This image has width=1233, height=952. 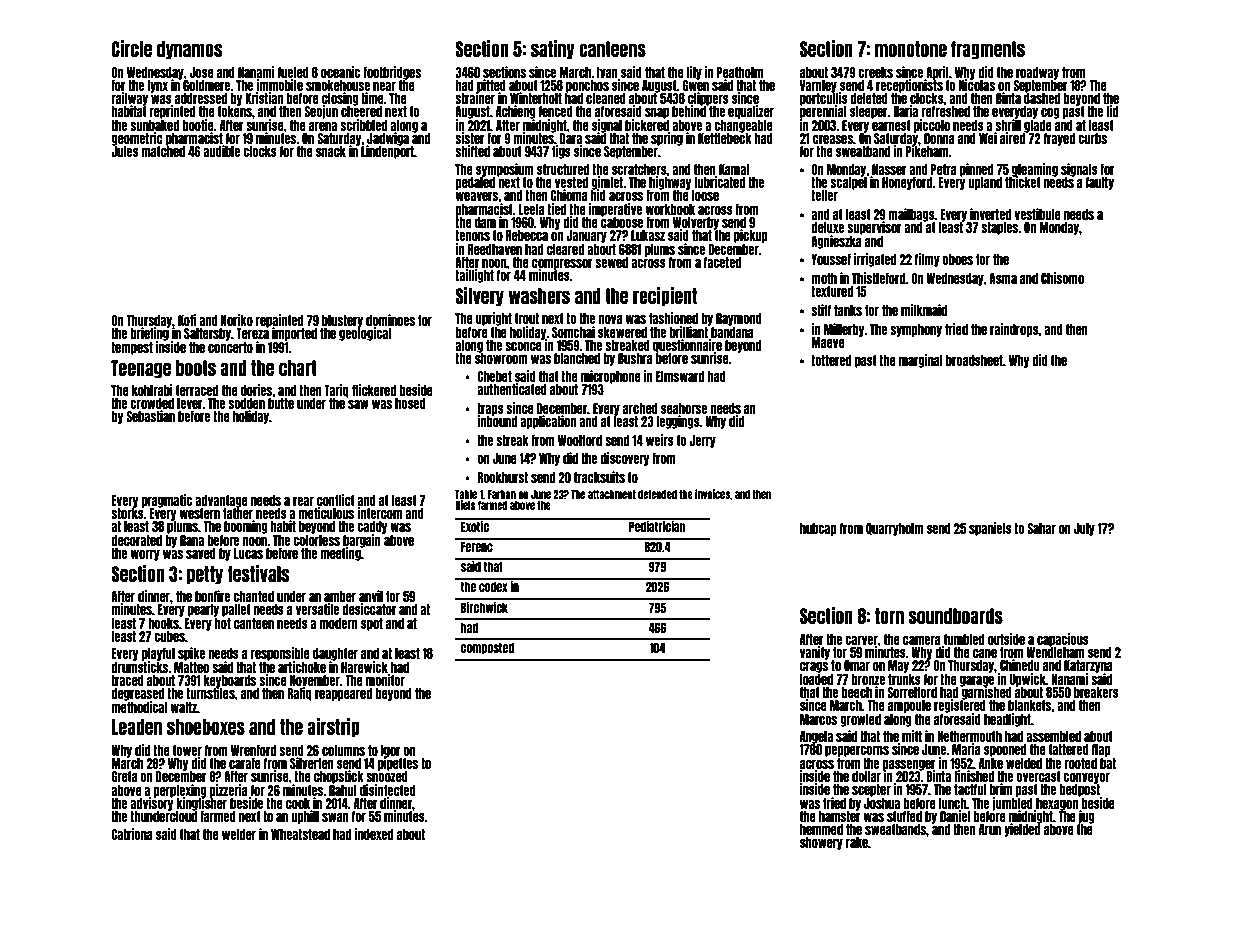 I want to click on refreshed, so click(x=945, y=111).
